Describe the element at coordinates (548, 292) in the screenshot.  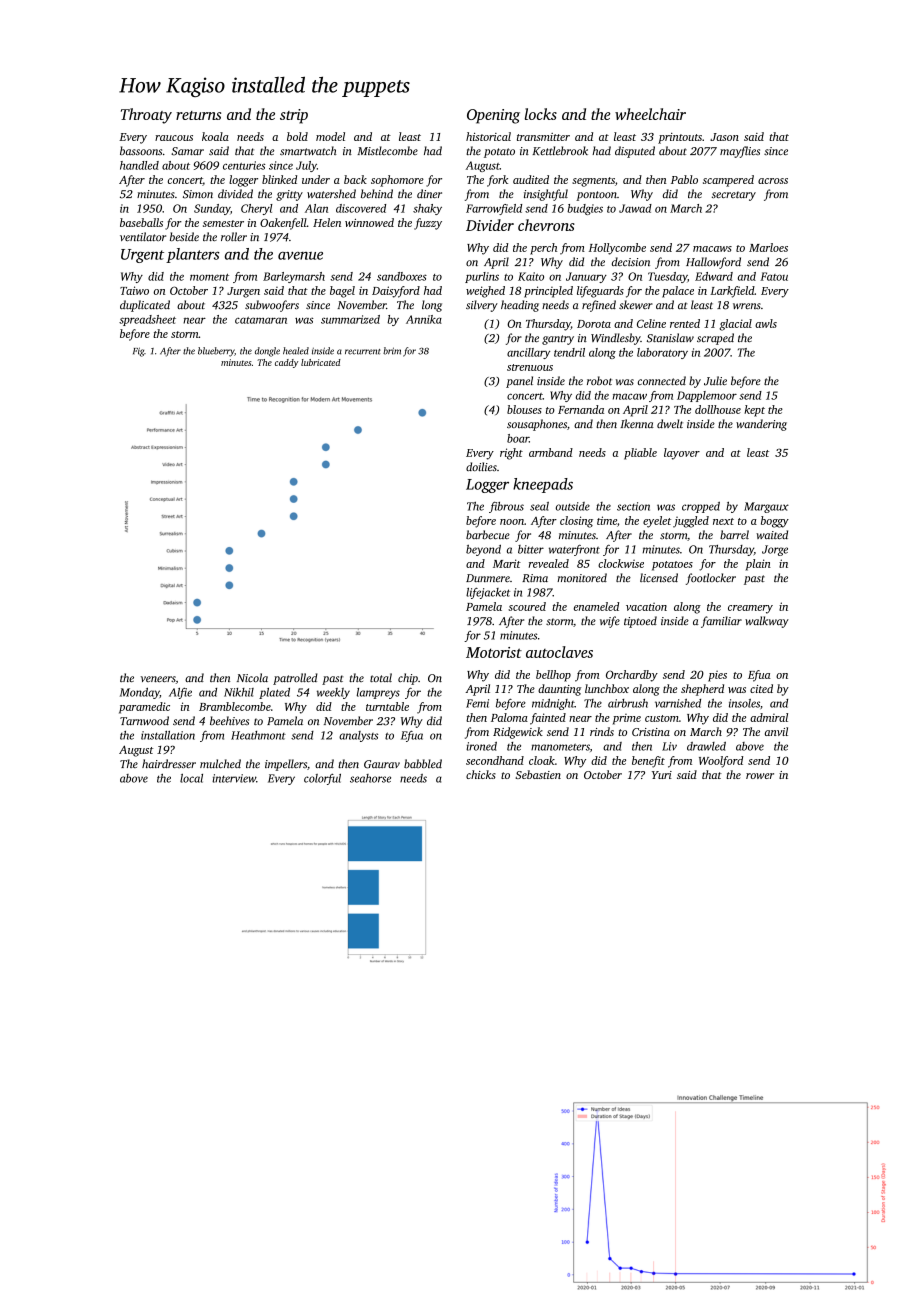
I see `principled` at that location.
